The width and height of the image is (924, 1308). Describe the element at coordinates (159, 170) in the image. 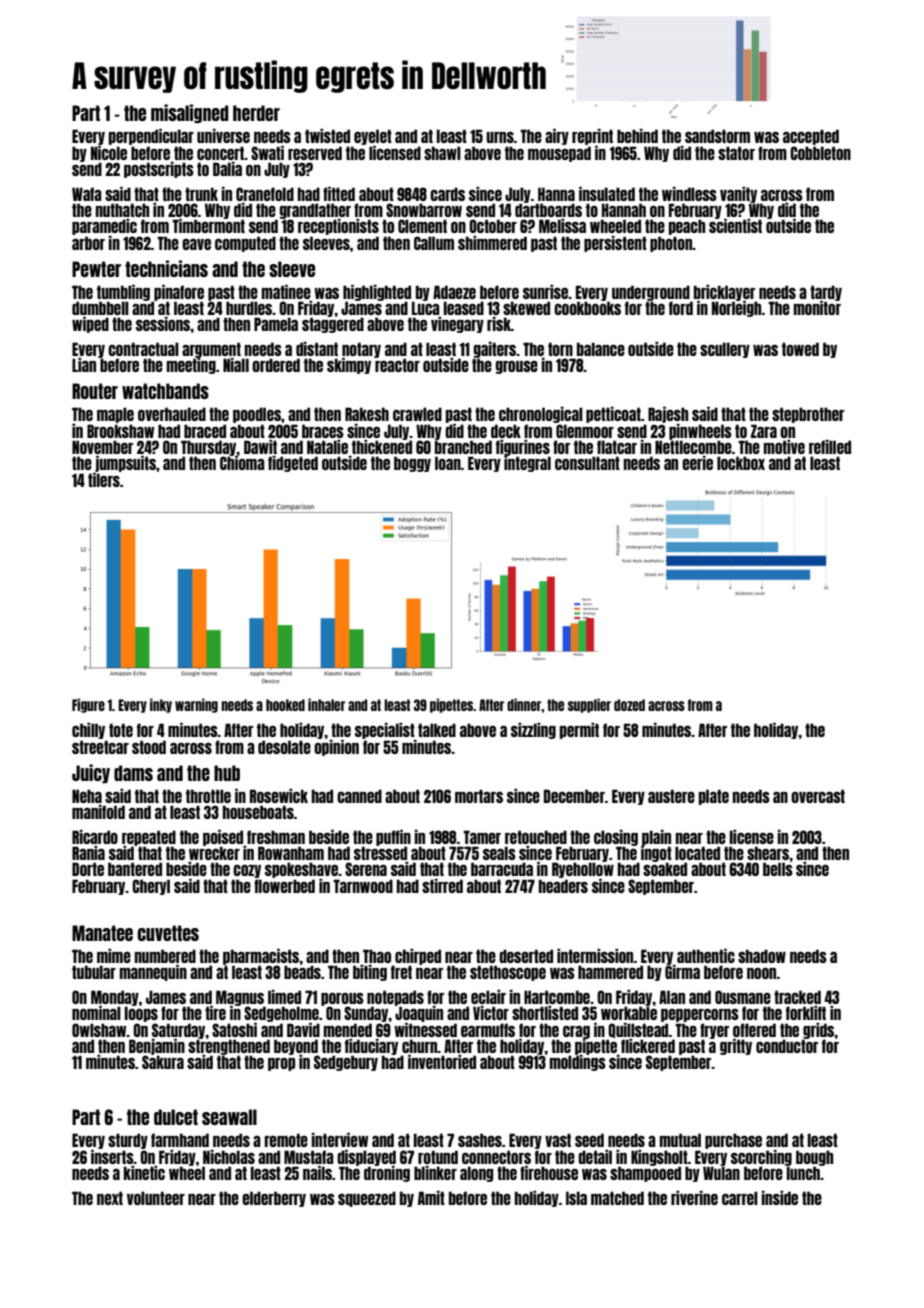

I see `postscripts` at that location.
